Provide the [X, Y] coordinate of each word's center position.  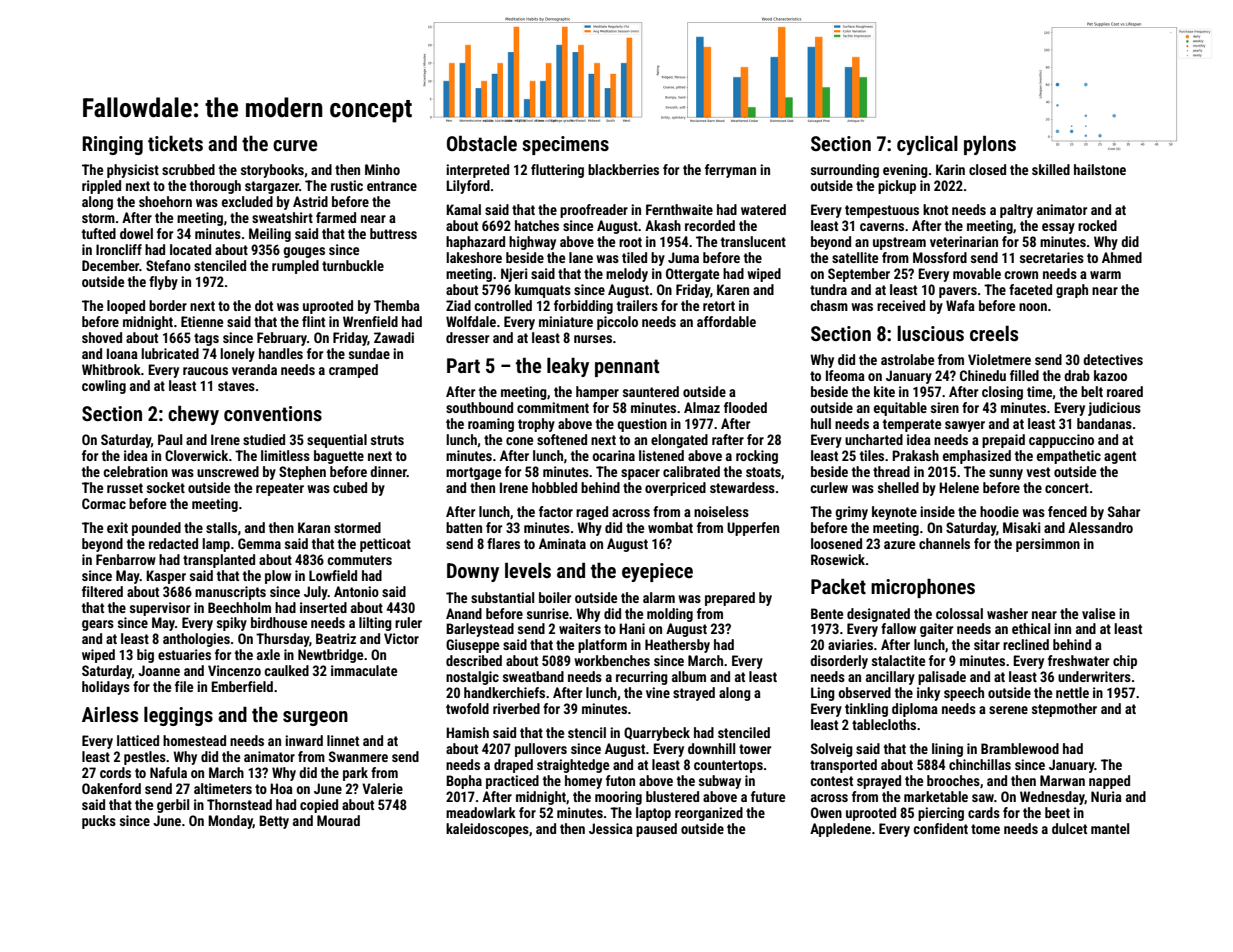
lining [947, 750]
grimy [851, 513]
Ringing [112, 145]
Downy [473, 572]
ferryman [730, 171]
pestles [145, 758]
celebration [135, 471]
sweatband [533, 676]
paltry [1016, 211]
